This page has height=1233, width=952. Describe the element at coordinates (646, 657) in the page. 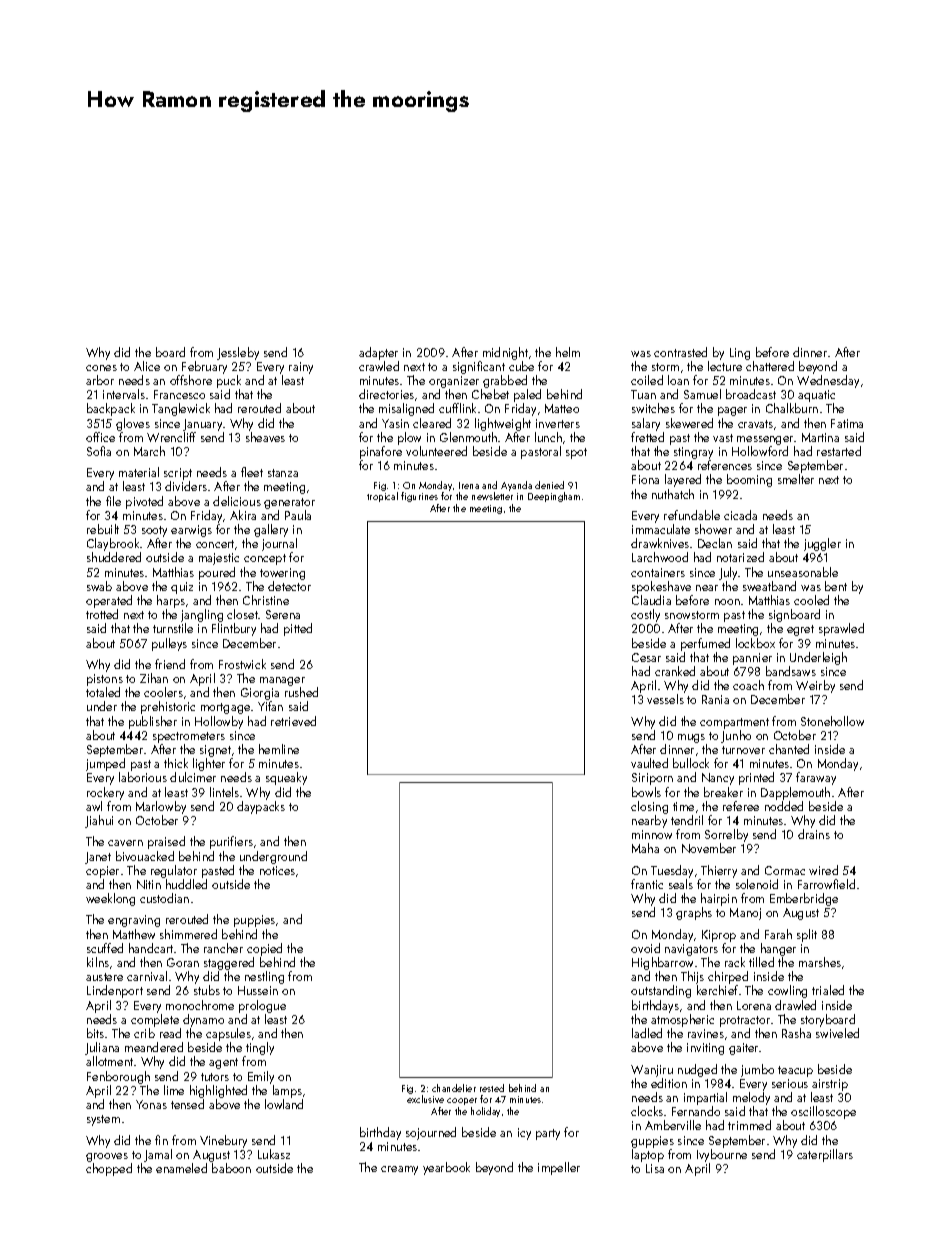

I see `Cesar` at that location.
